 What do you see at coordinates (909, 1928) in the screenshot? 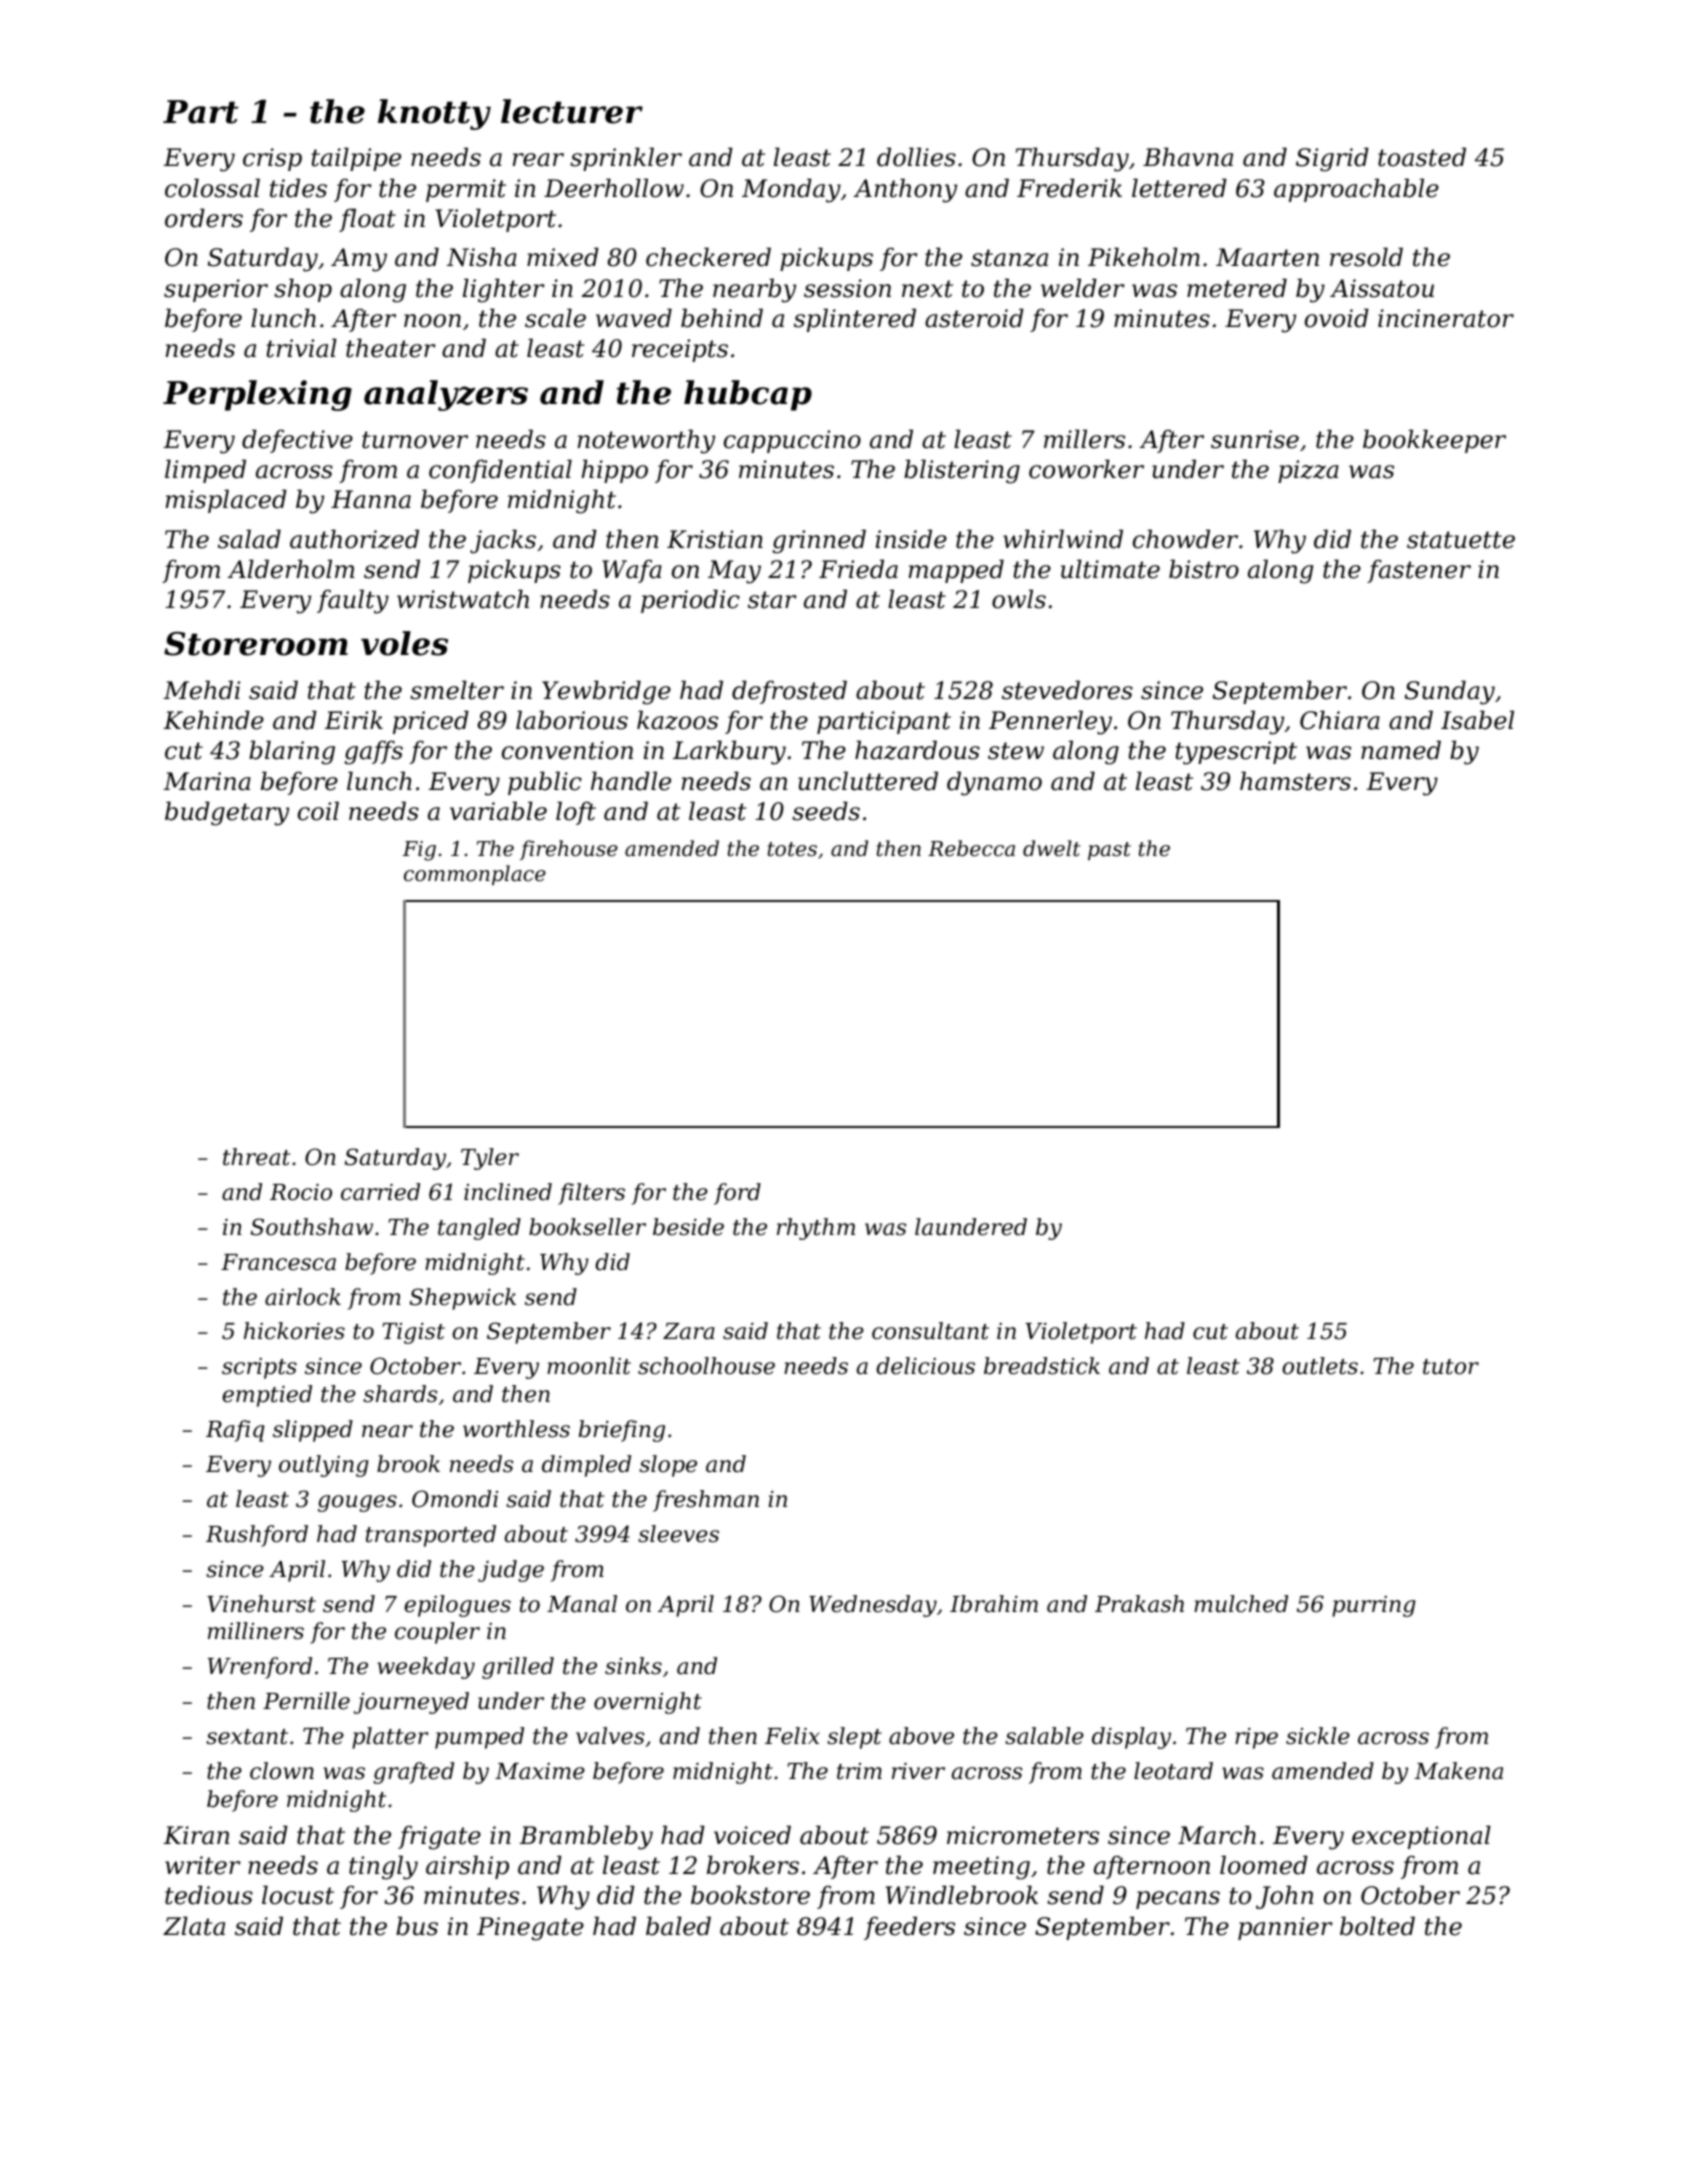
I see `feeders` at bounding box center [909, 1928].
